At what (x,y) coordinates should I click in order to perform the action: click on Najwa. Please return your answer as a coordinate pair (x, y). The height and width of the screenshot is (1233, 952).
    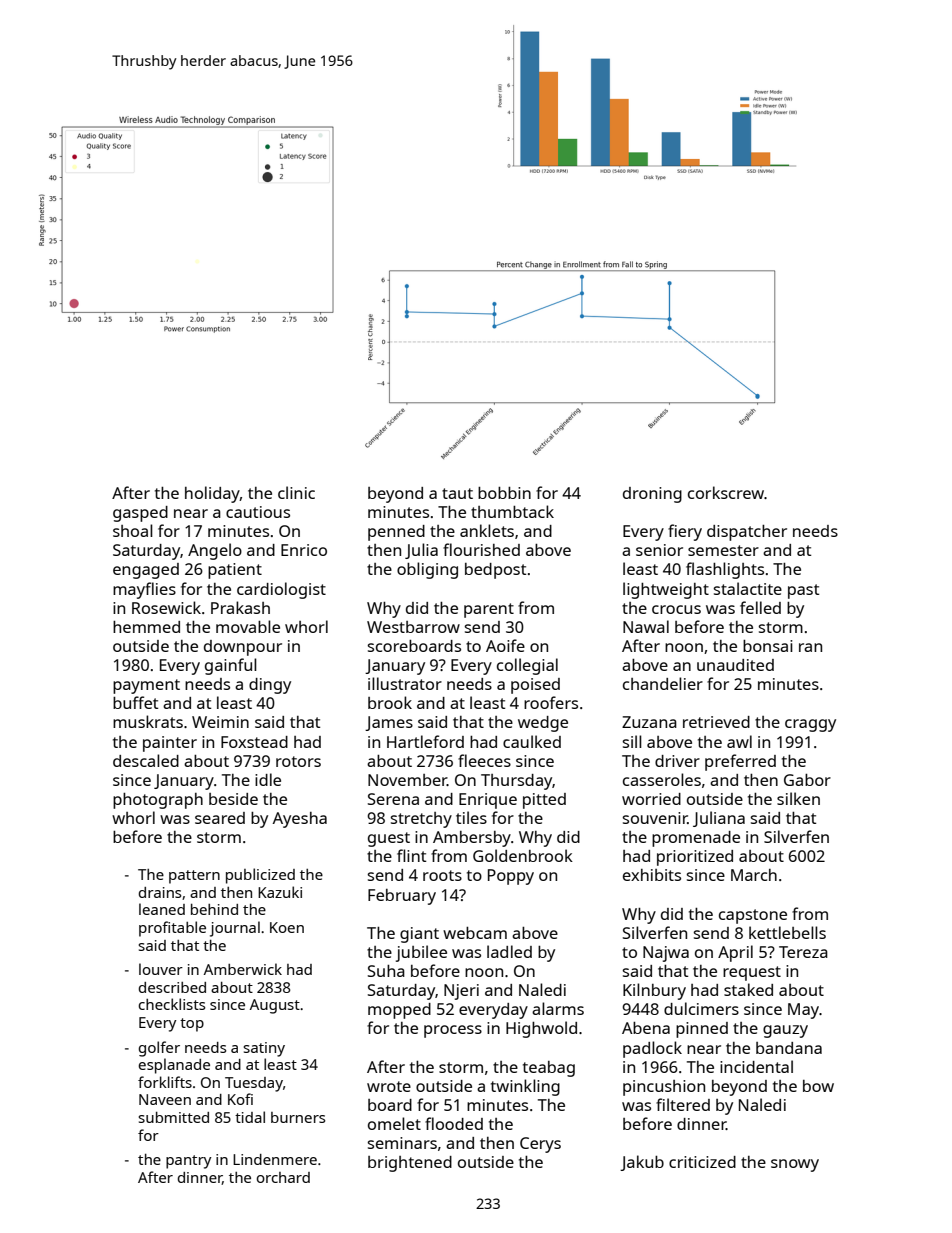
    Looking at the image, I should click on (666, 954).
